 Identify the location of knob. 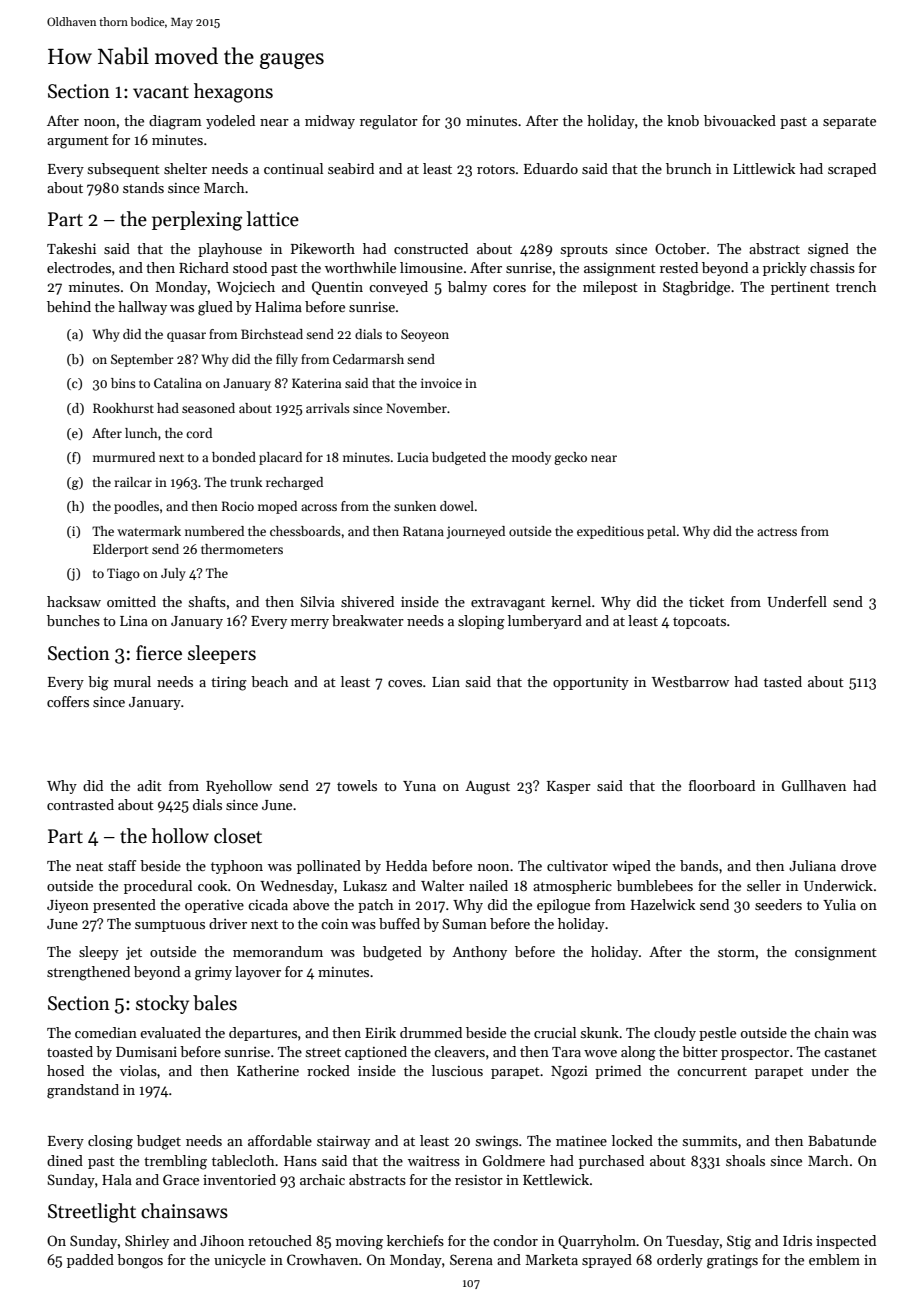
(683, 120).
